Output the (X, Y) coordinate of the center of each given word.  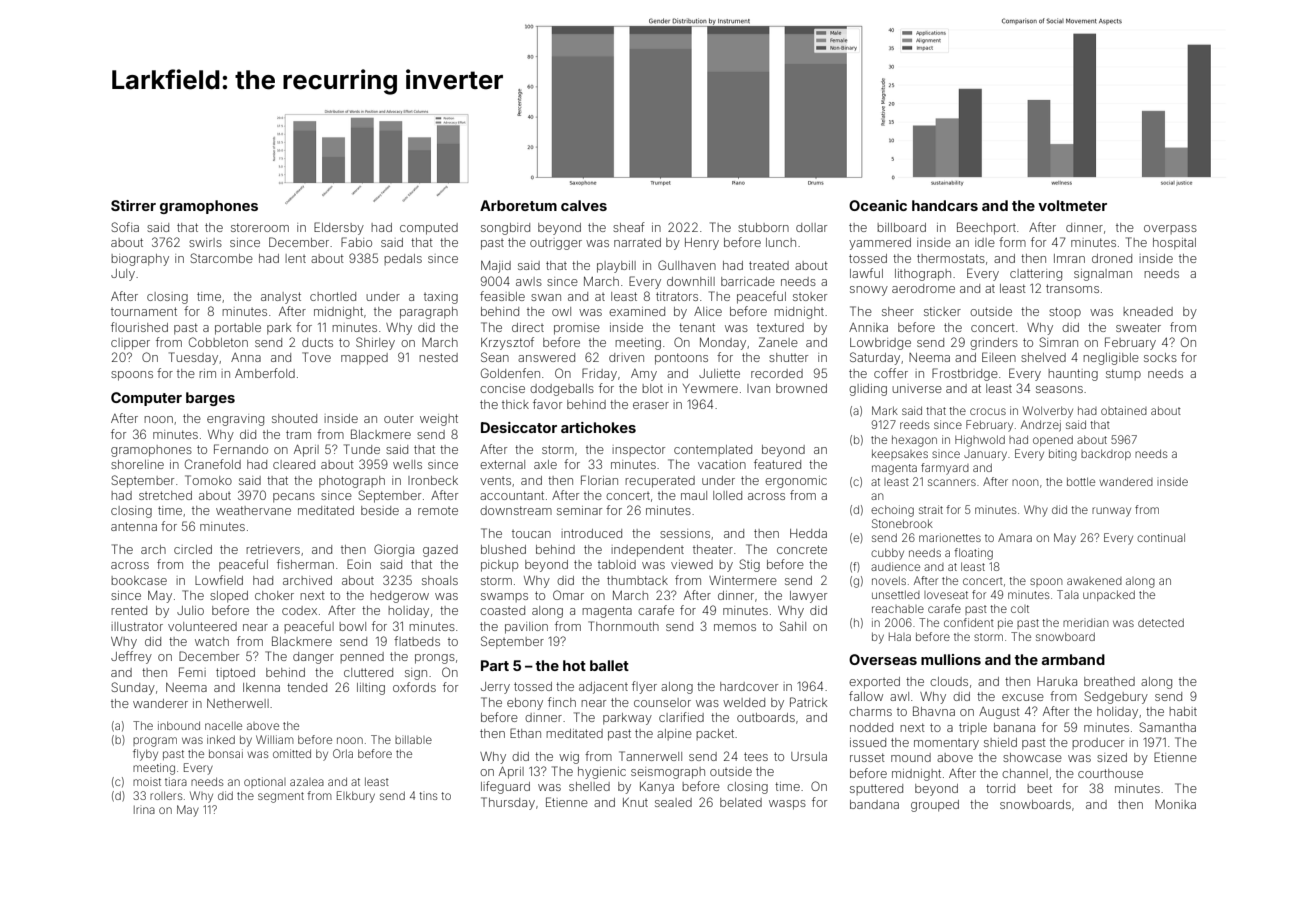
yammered (880, 244)
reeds (915, 424)
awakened (1094, 581)
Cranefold (213, 464)
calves (584, 205)
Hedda (808, 533)
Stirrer (133, 205)
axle (545, 464)
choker (274, 595)
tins (428, 796)
